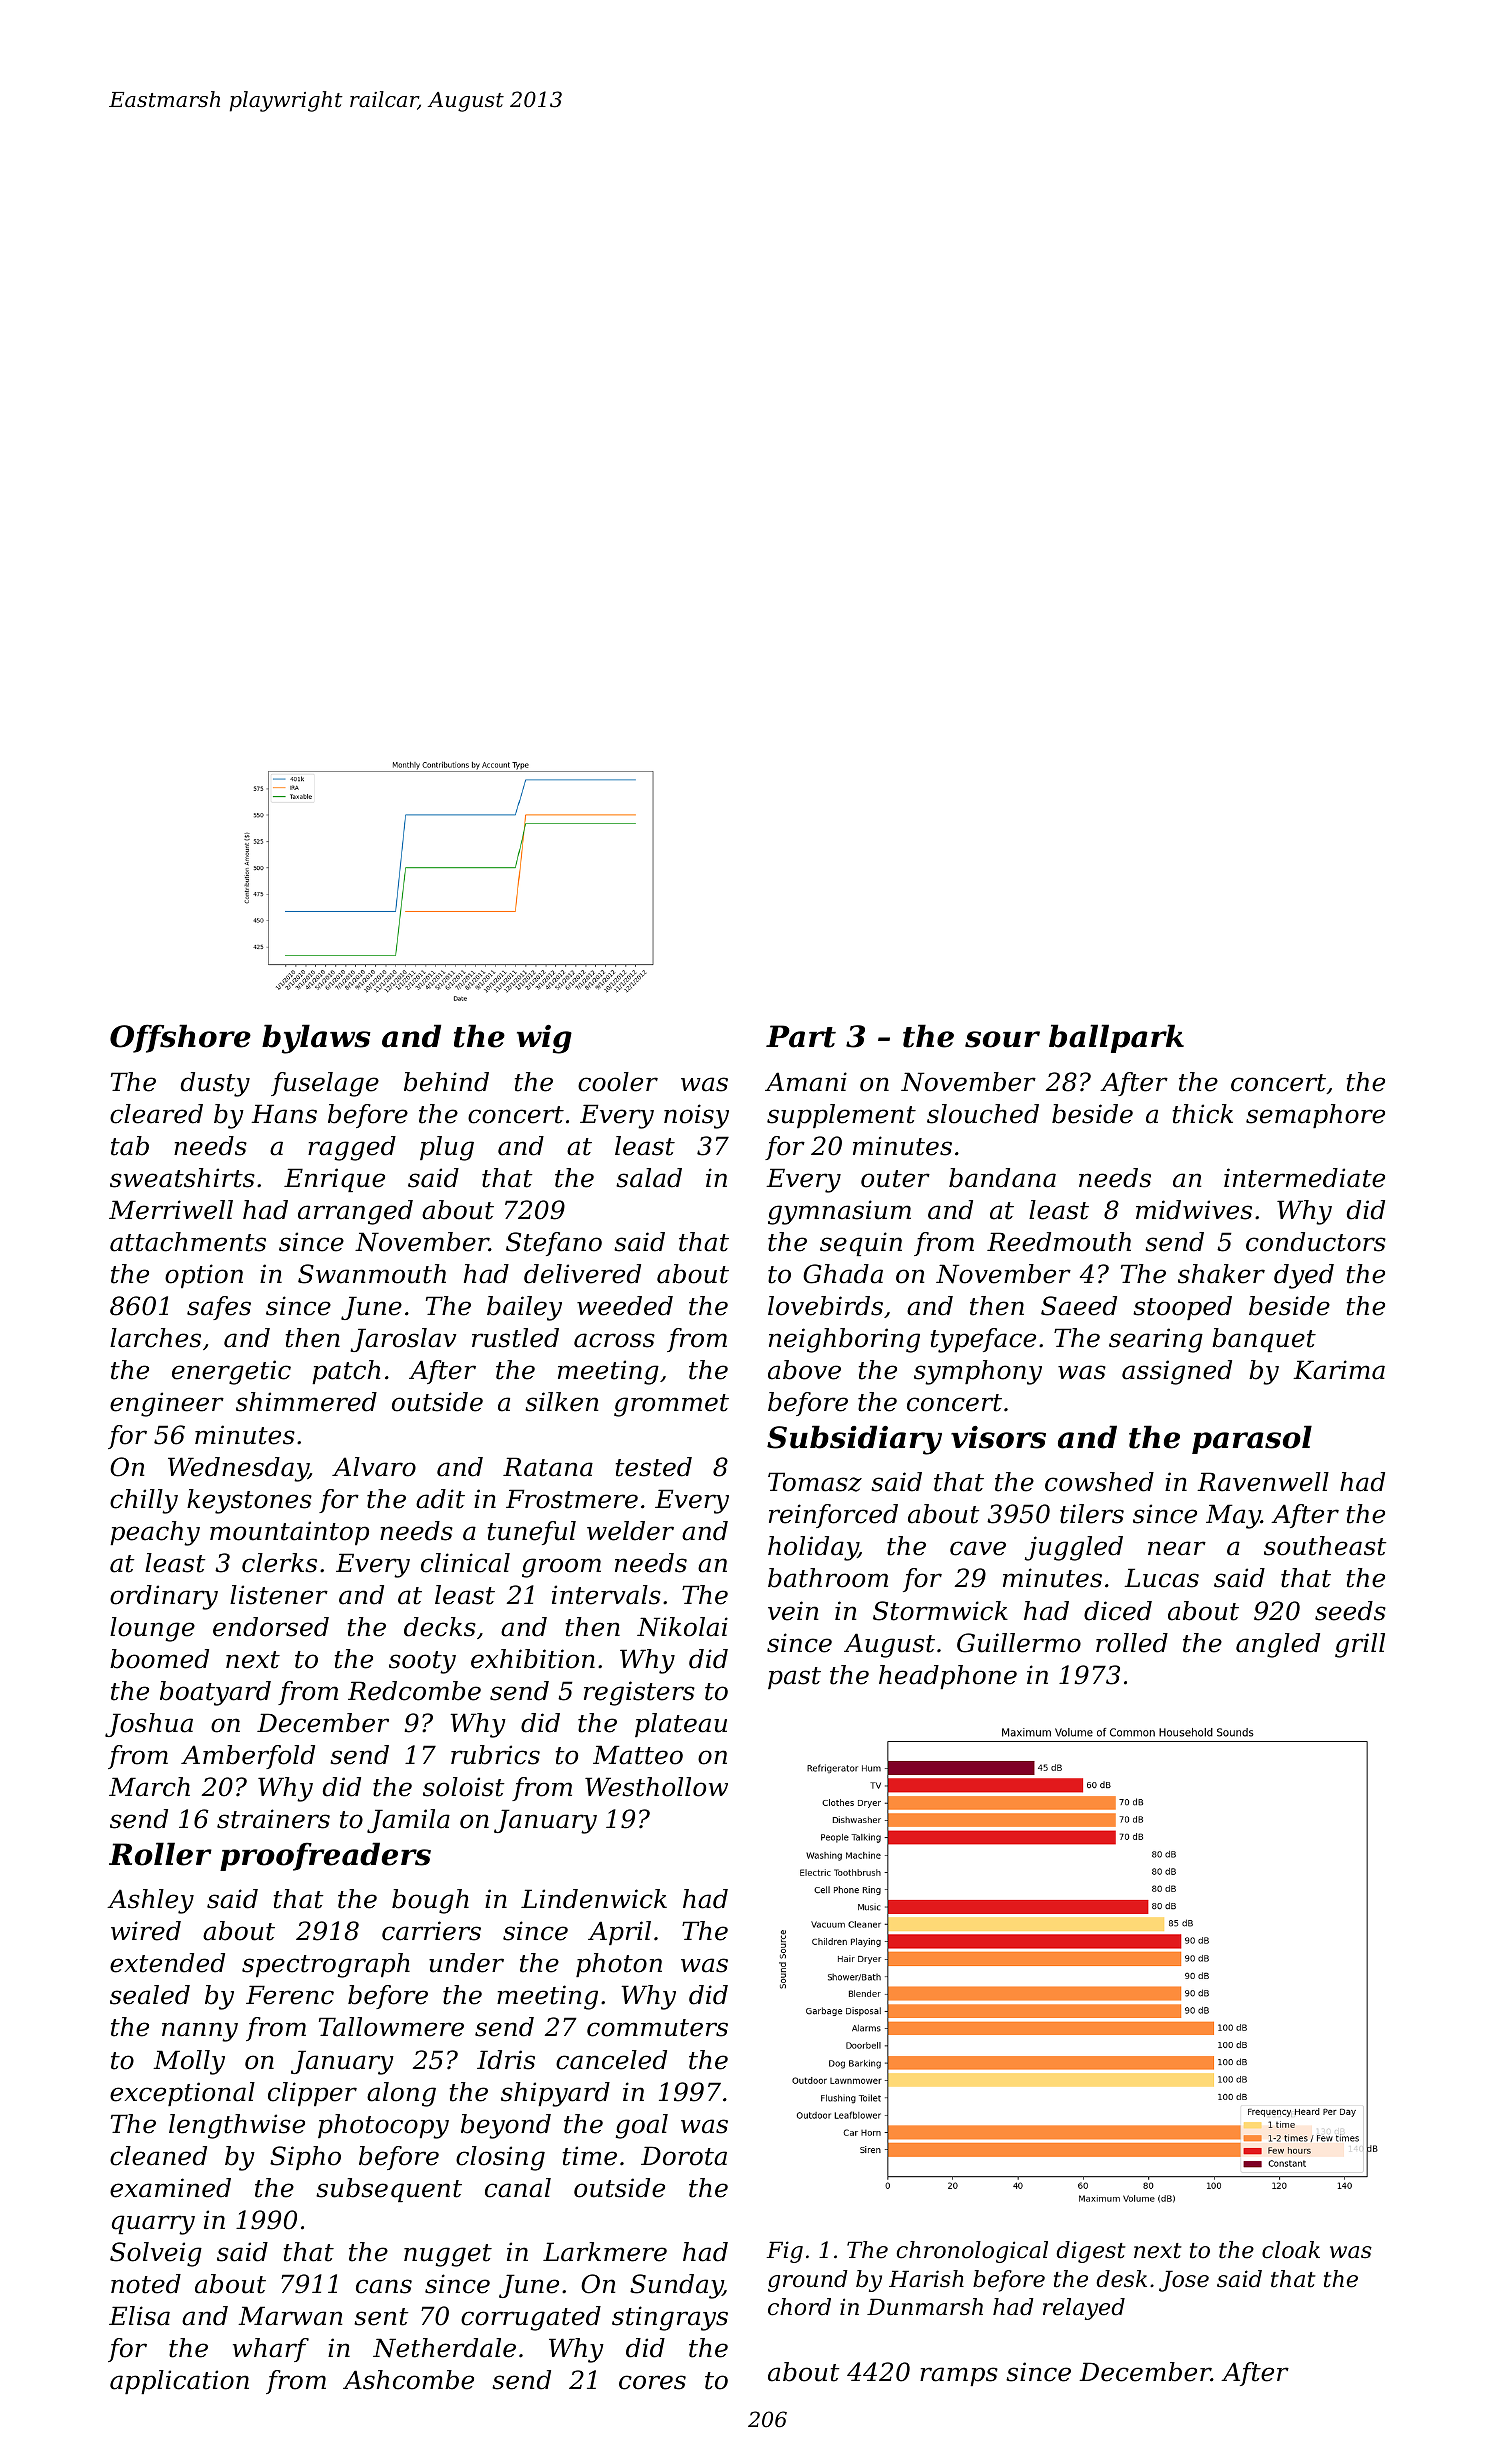  I want to click on ballpark, so click(1116, 1038).
